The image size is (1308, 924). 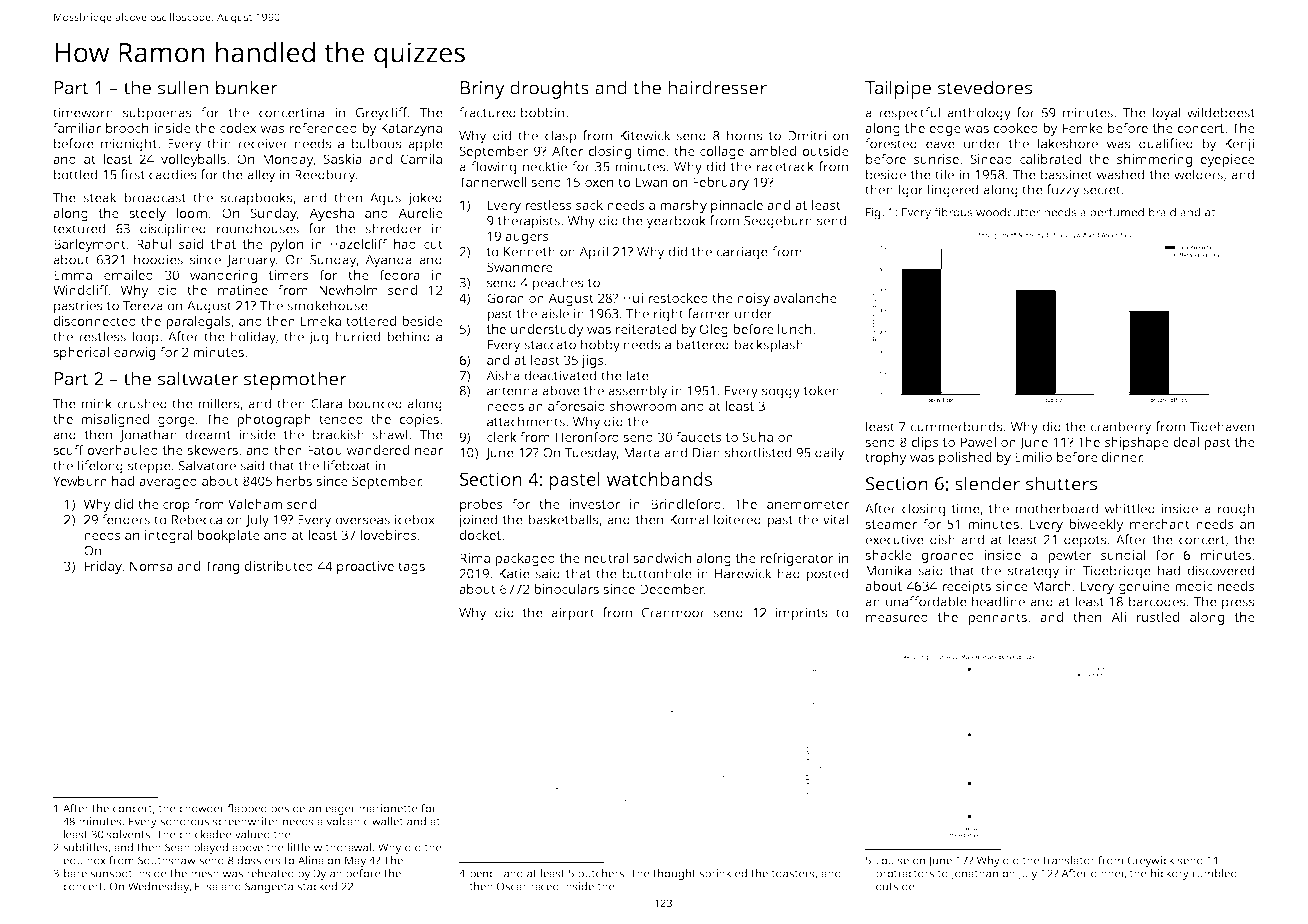 I want to click on pewter, so click(x=1070, y=557).
